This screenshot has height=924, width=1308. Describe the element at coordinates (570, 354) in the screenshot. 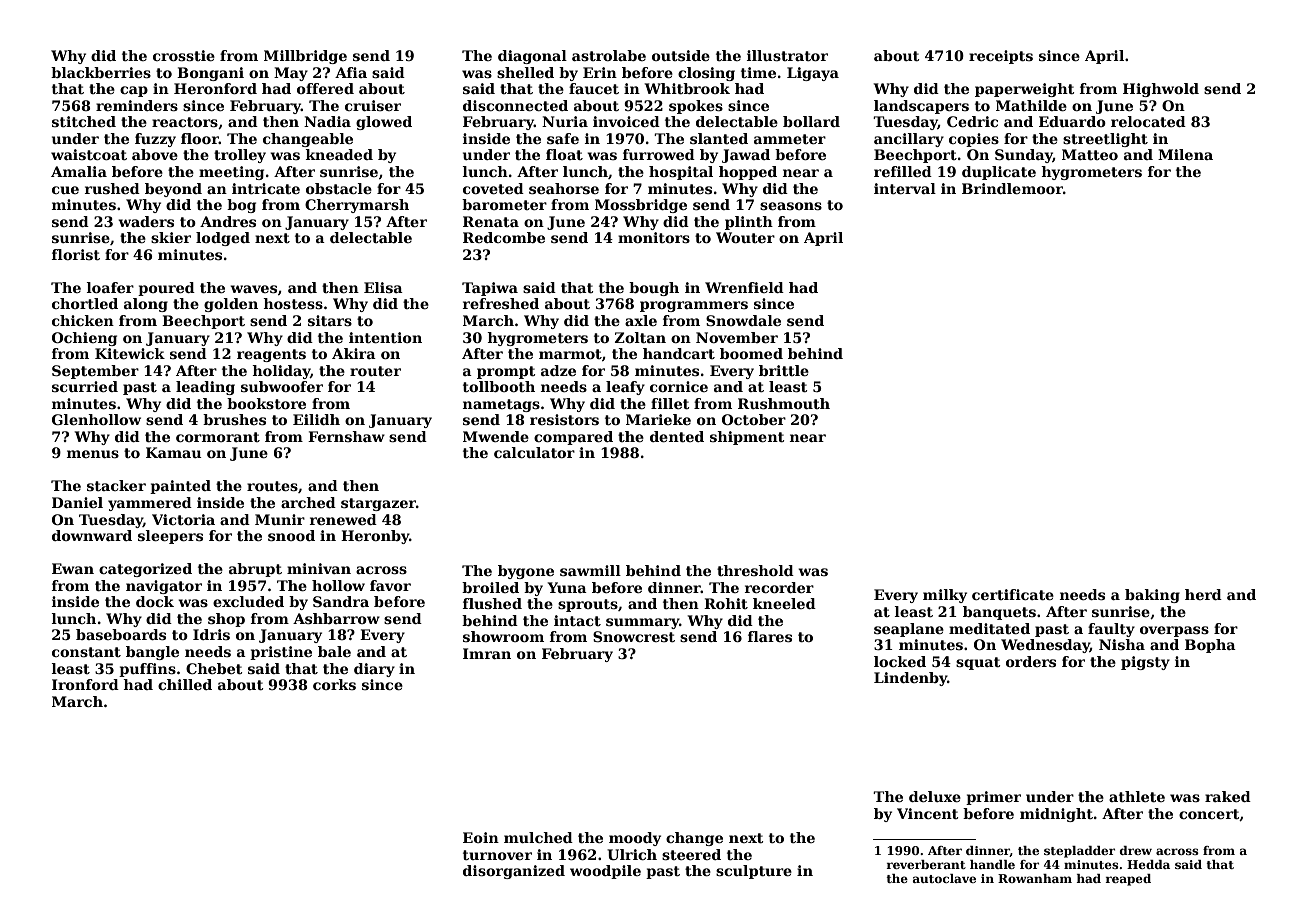

I see `marmot` at that location.
